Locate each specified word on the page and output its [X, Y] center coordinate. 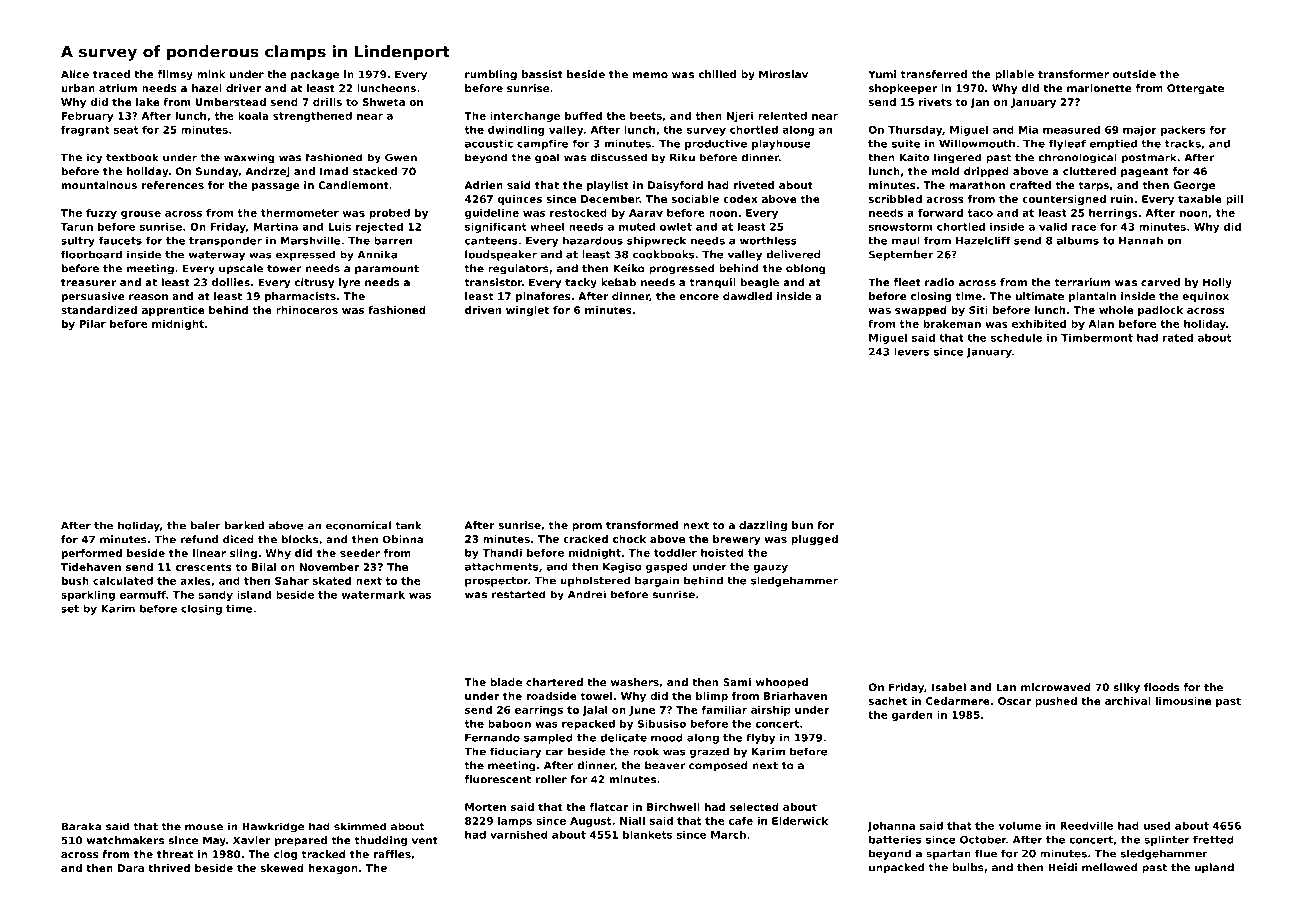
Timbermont [1097, 337]
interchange [525, 117]
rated [1178, 337]
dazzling [763, 526]
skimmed [360, 826]
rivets [935, 102]
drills [327, 102]
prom [587, 527]
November [329, 567]
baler [205, 525]
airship [771, 711]
